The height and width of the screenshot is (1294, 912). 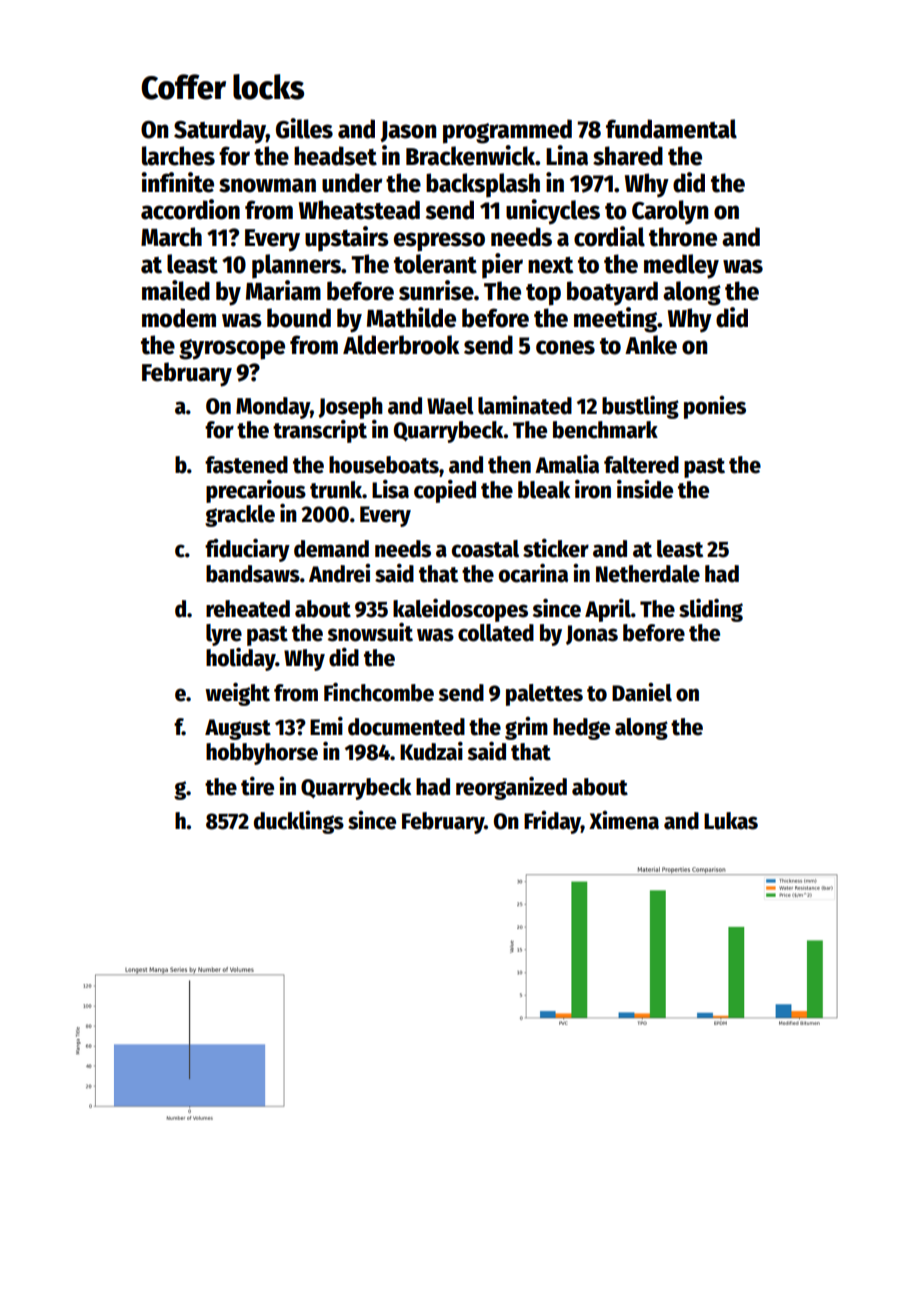 What do you see at coordinates (642, 692) in the screenshot?
I see `Daniel` at bounding box center [642, 692].
